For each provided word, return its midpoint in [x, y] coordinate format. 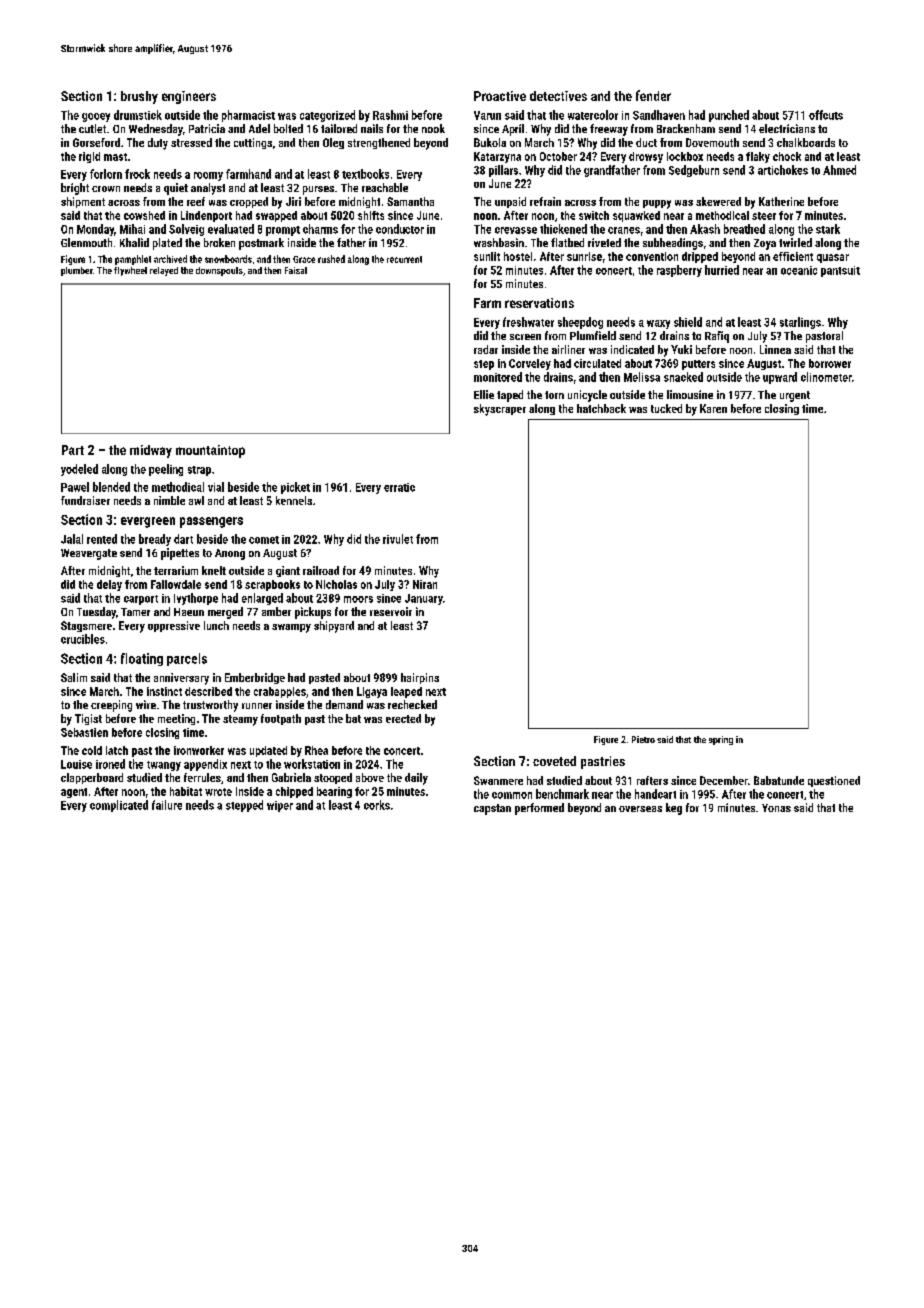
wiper [280, 806]
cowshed [144, 215]
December [724, 780]
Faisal [296, 270]
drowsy [646, 157]
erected [403, 718]
